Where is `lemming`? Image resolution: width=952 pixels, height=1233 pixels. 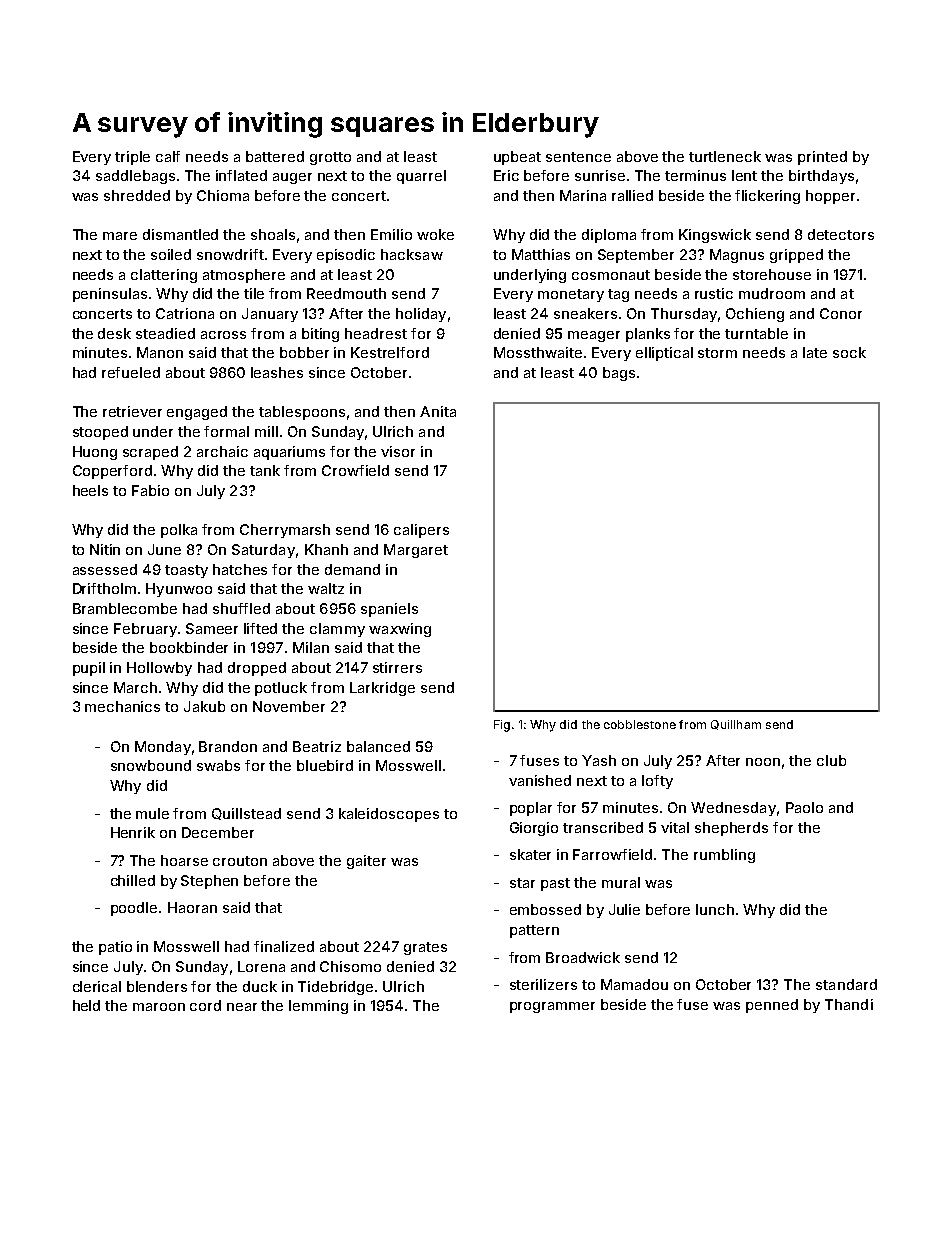 lemming is located at coordinates (318, 1007).
